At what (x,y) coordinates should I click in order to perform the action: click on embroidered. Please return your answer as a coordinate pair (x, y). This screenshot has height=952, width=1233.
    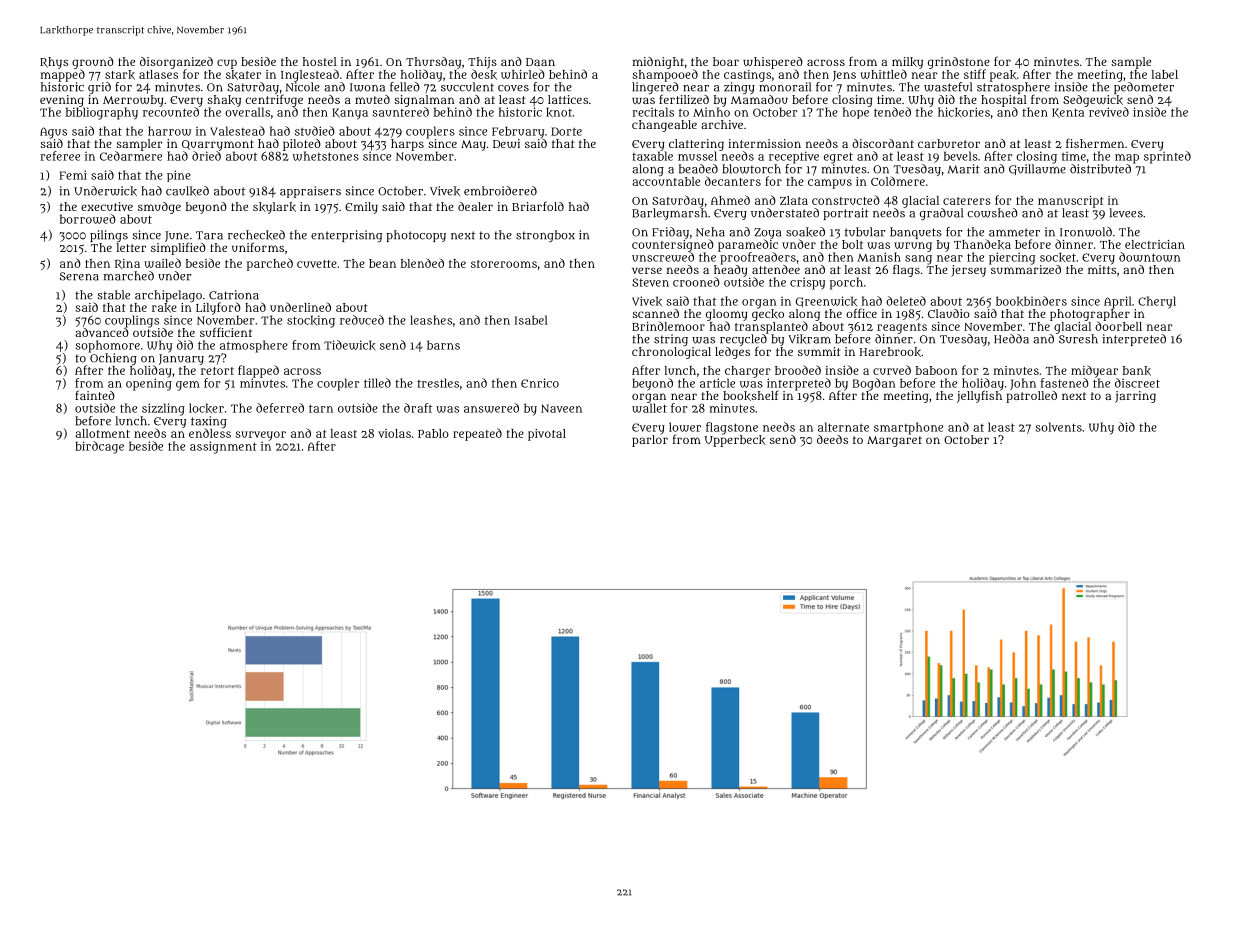
    Looking at the image, I should click on (500, 191).
